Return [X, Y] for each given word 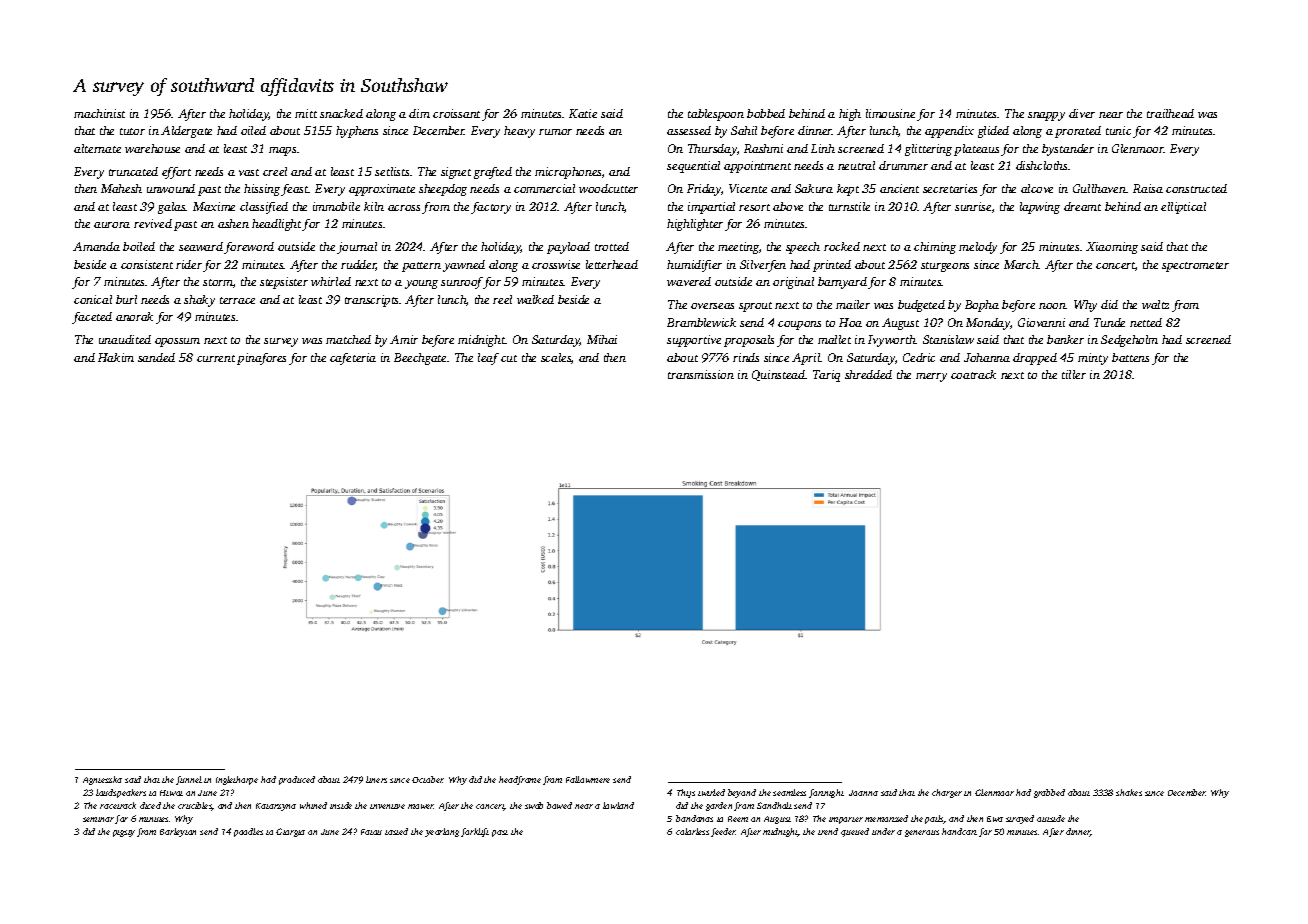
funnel [189, 780]
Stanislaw [948, 339]
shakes [1129, 792]
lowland [618, 805]
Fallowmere [588, 779]
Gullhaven [1099, 188]
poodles [248, 832]
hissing [262, 190]
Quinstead [779, 375]
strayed [1020, 819]
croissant [456, 113]
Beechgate [420, 359]
